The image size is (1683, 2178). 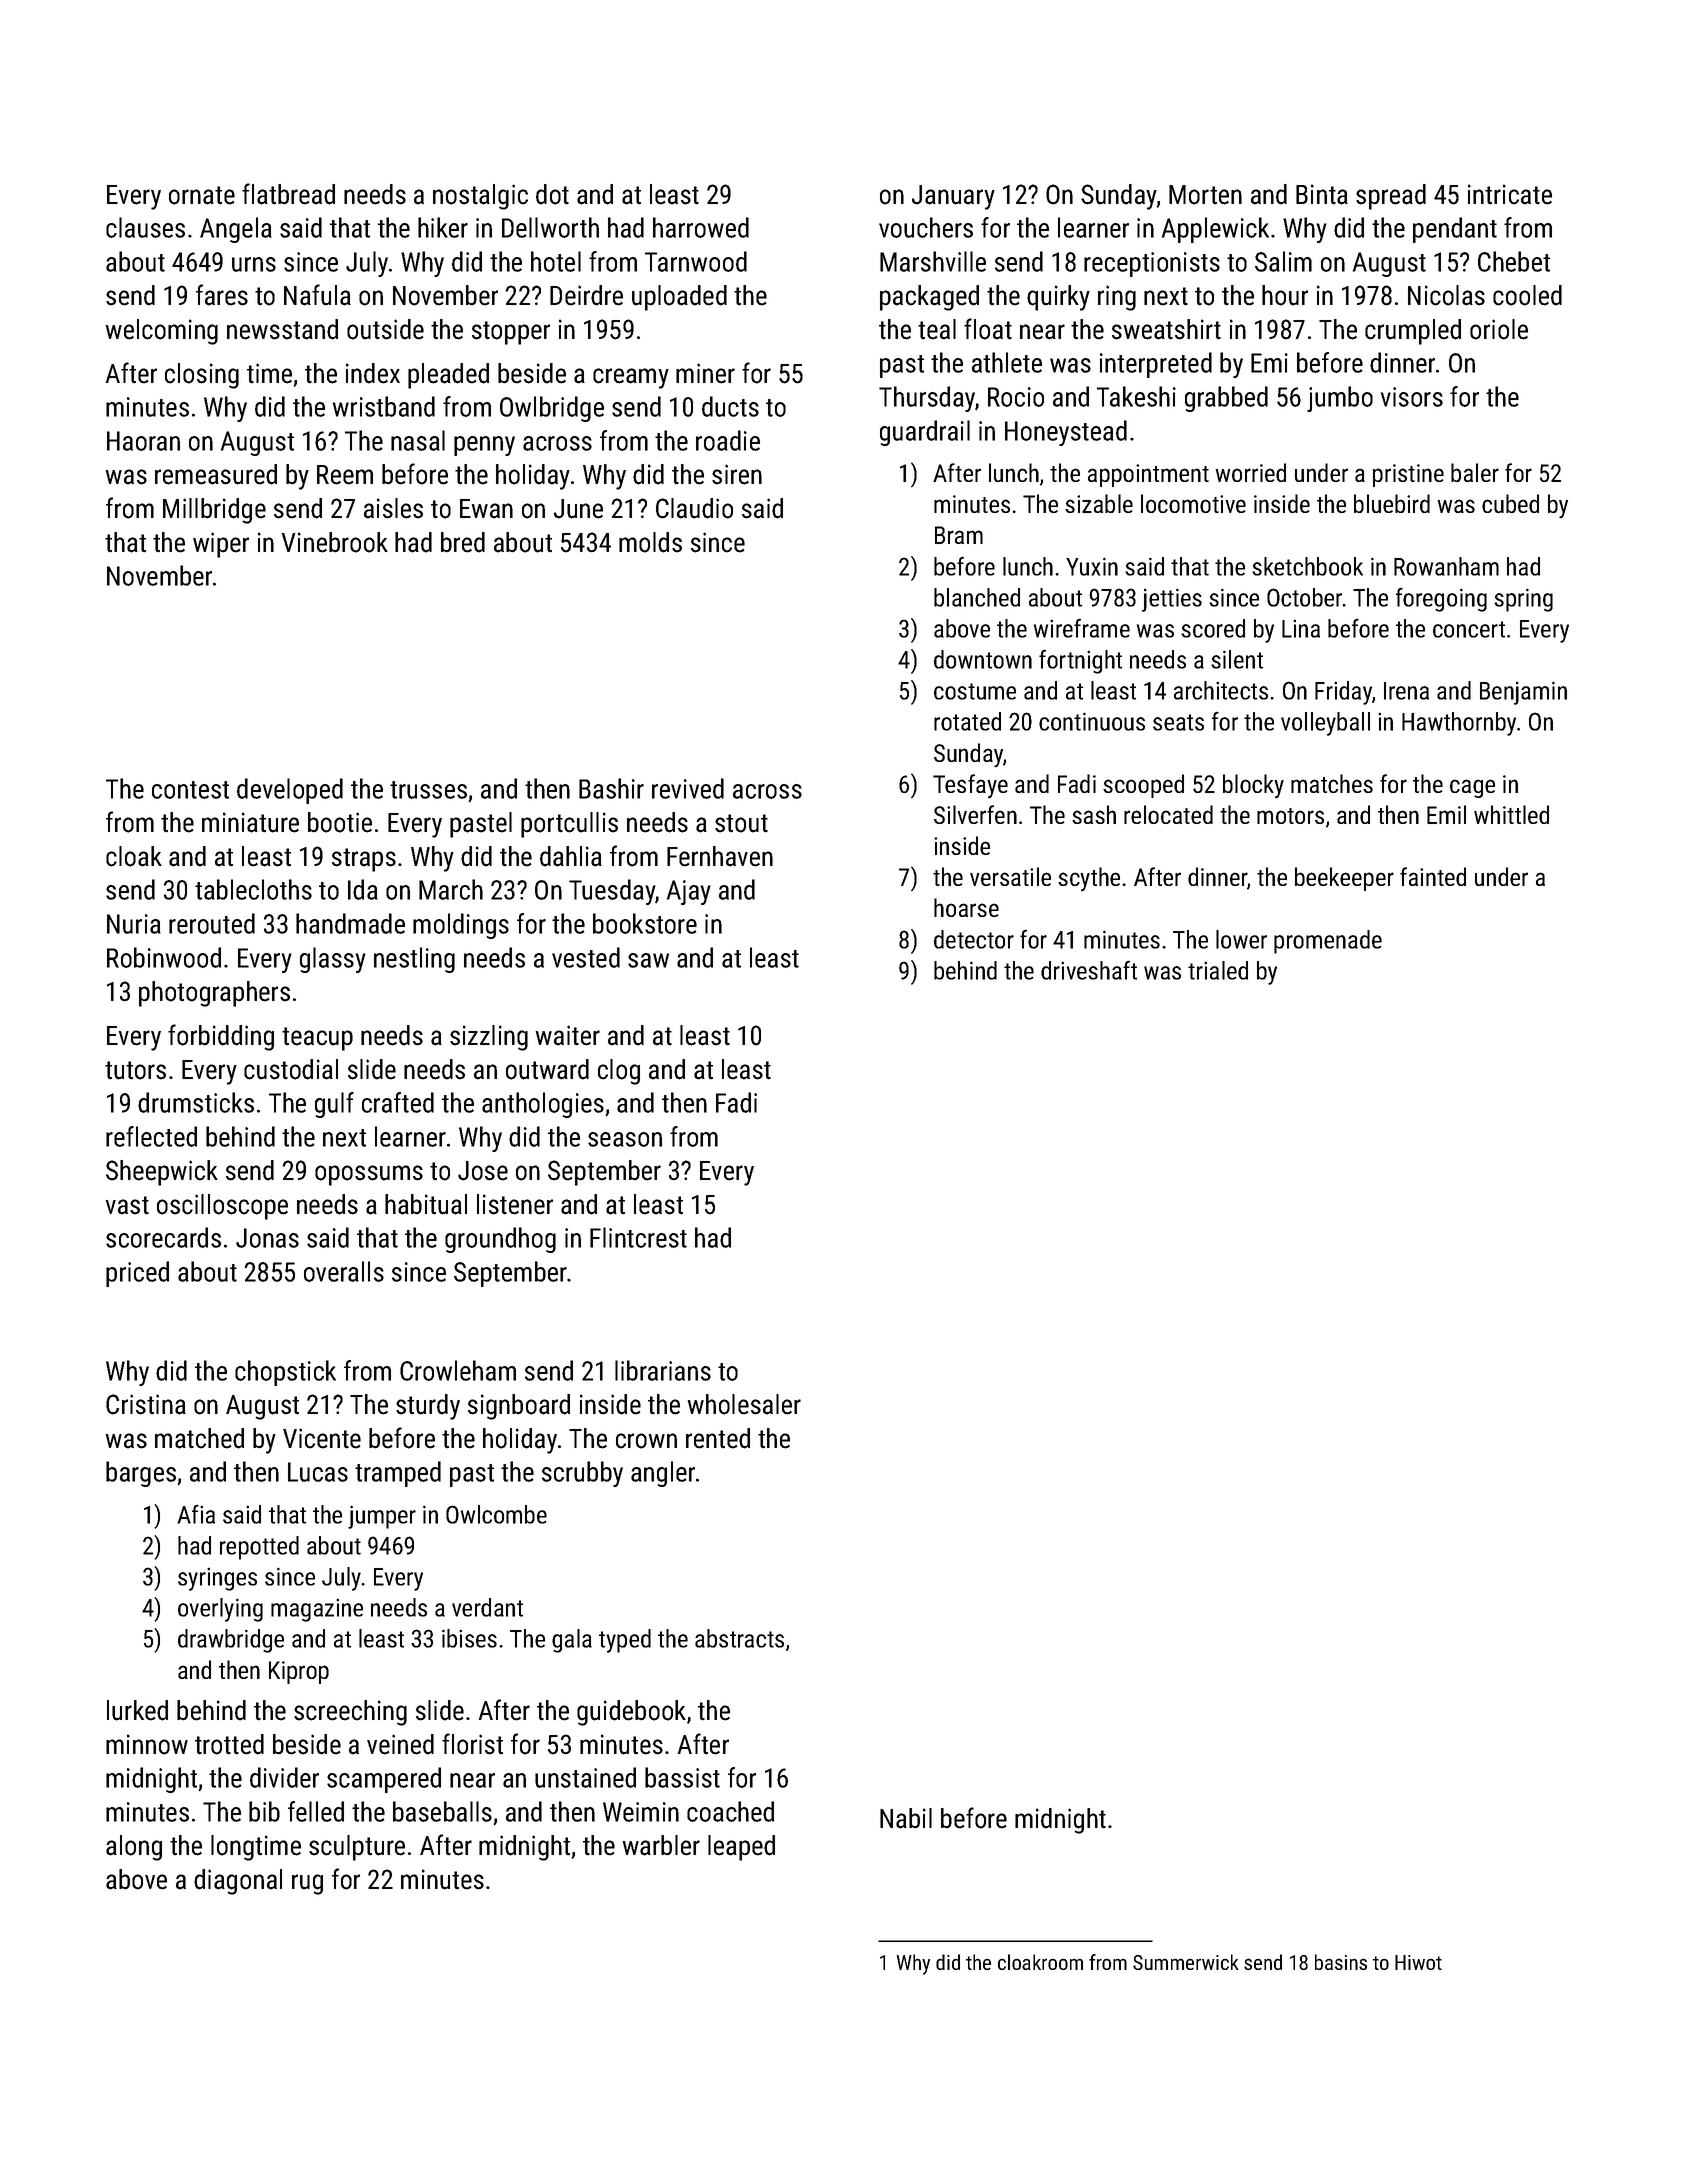 What do you see at coordinates (145, 227) in the document?
I see `clauses` at bounding box center [145, 227].
